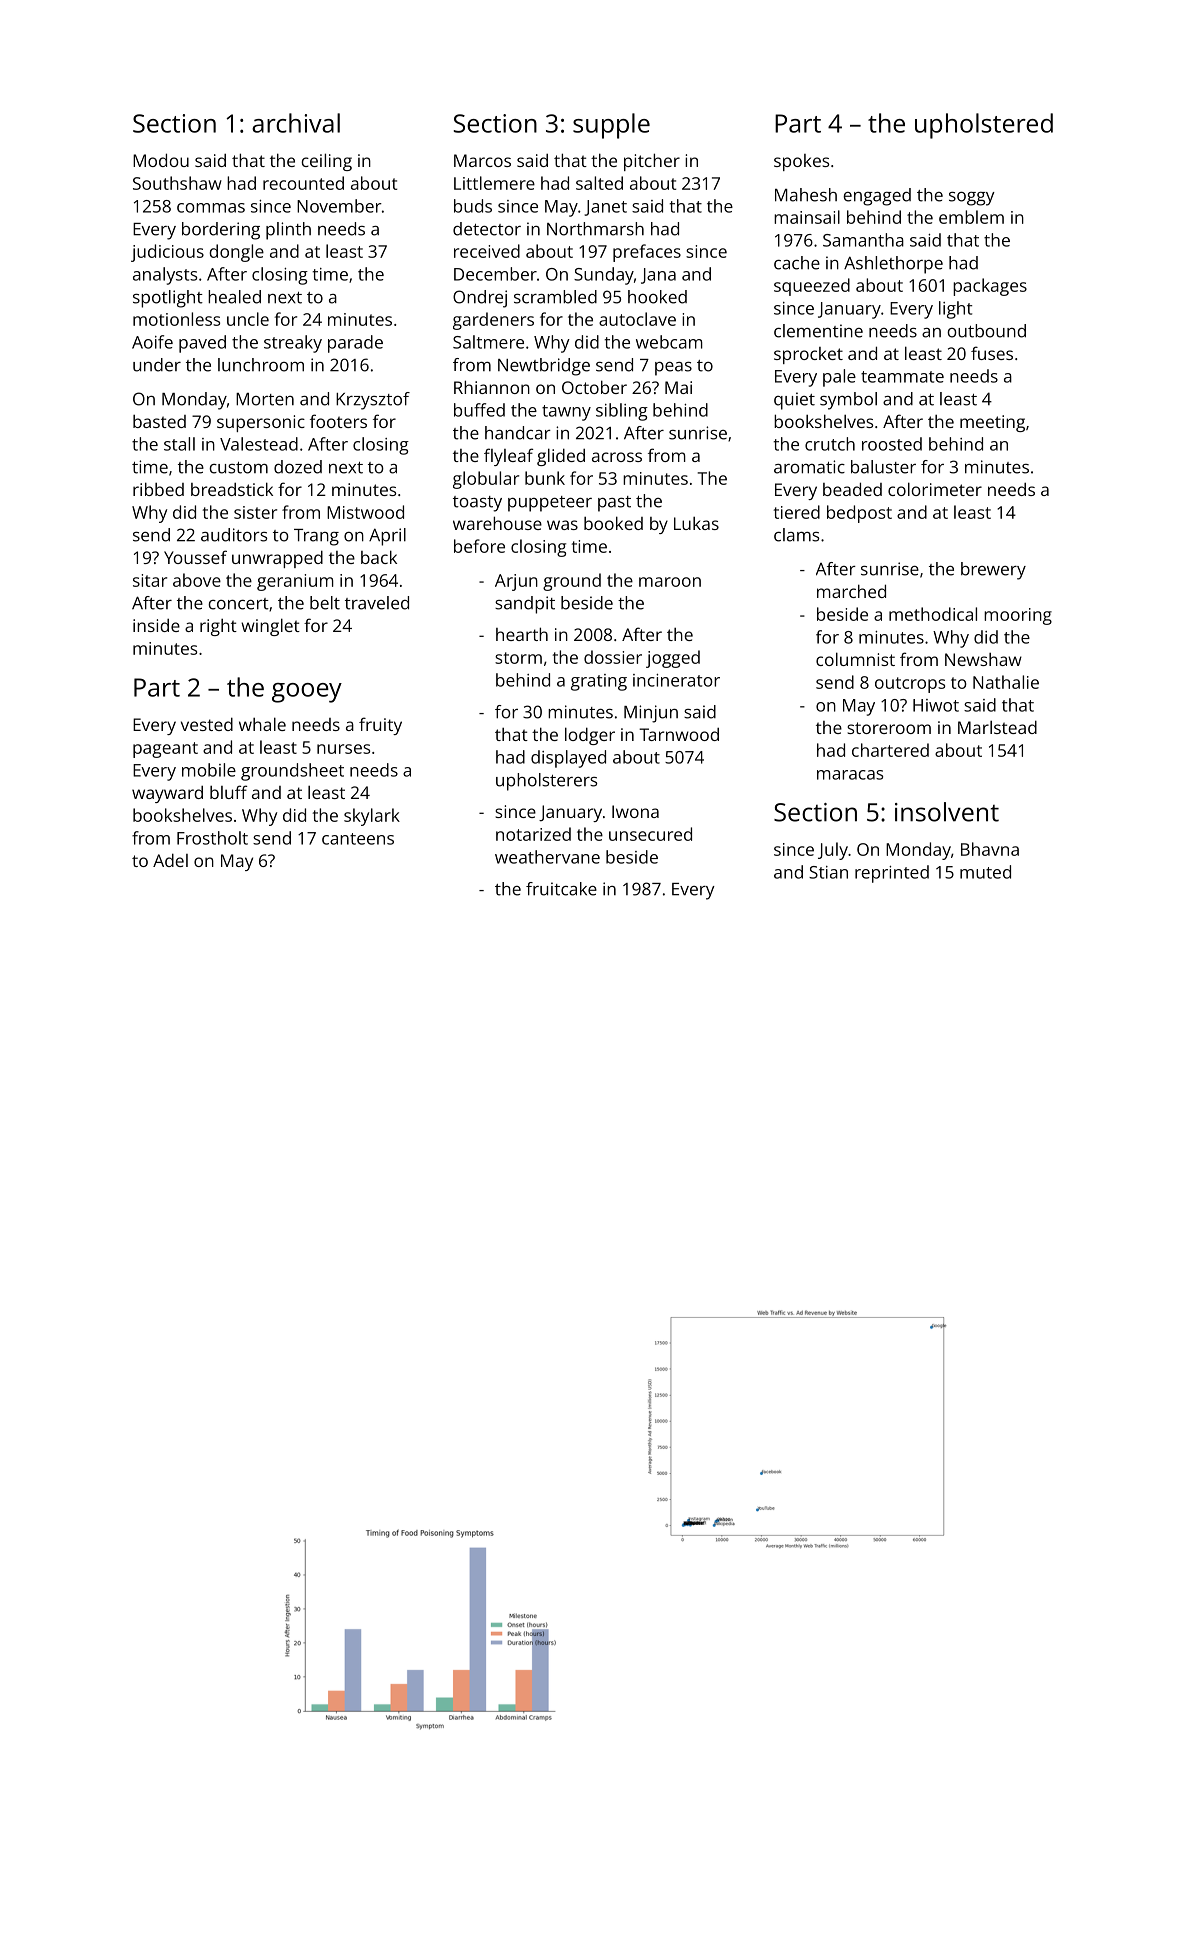 This document has height=1954, width=1187. Describe the element at coordinates (561, 889) in the document. I see `fruitcake` at that location.
